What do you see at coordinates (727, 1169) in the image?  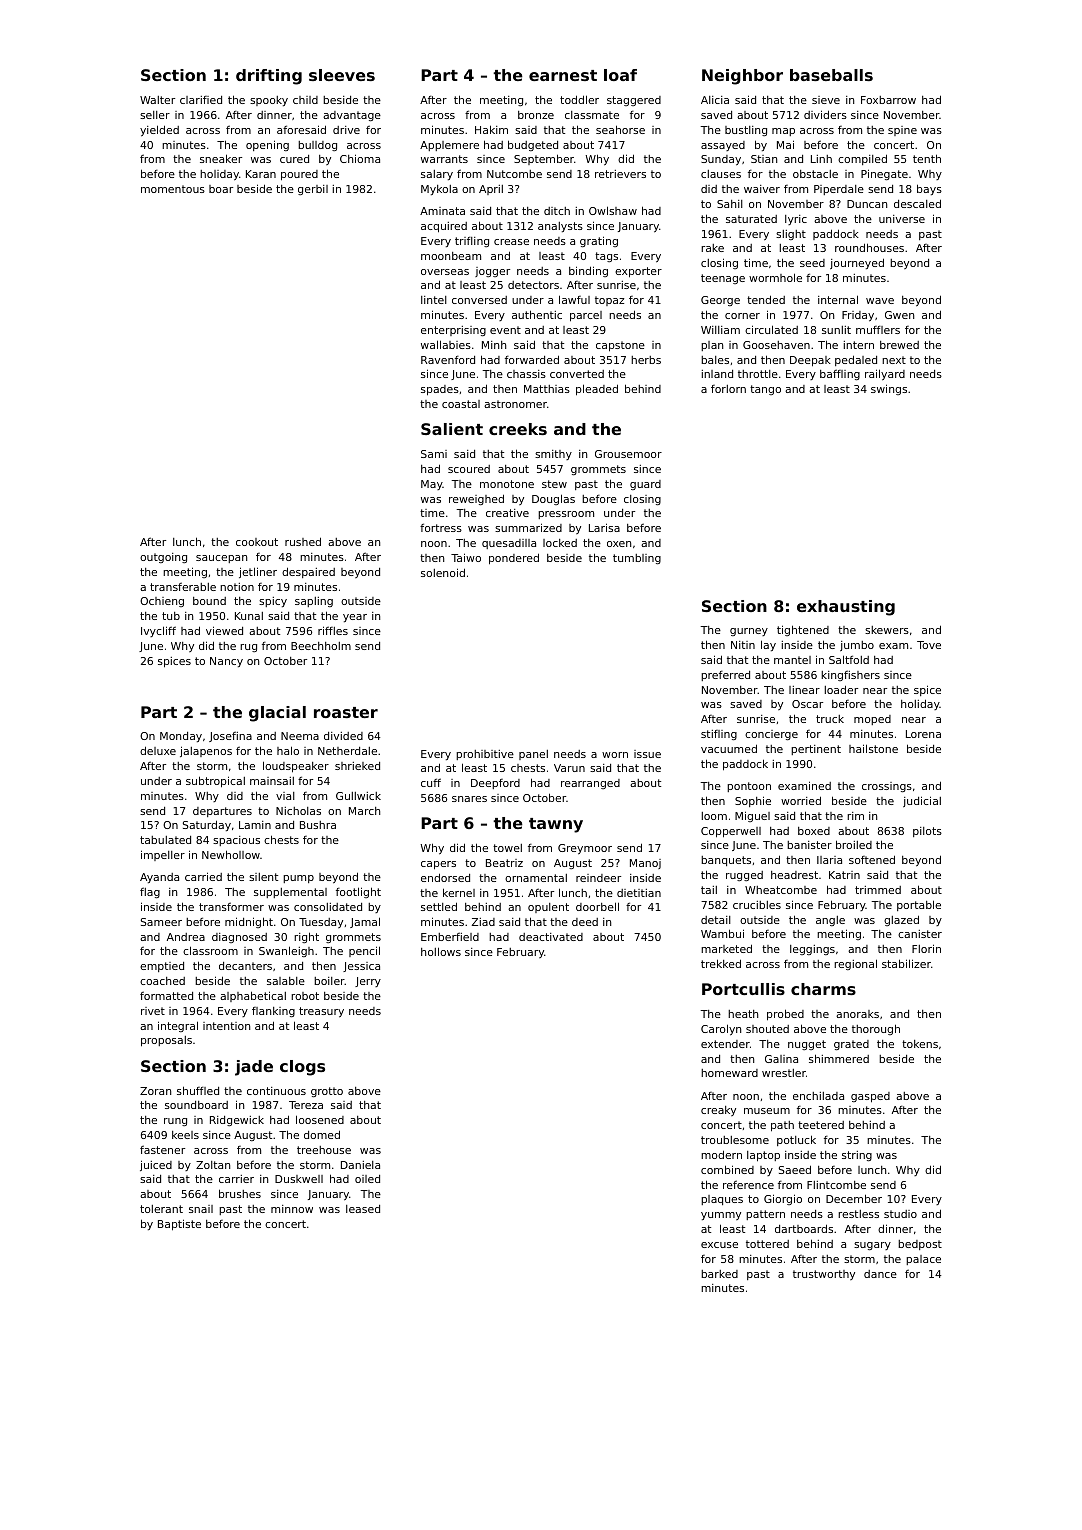 I see `combined` at bounding box center [727, 1169].
